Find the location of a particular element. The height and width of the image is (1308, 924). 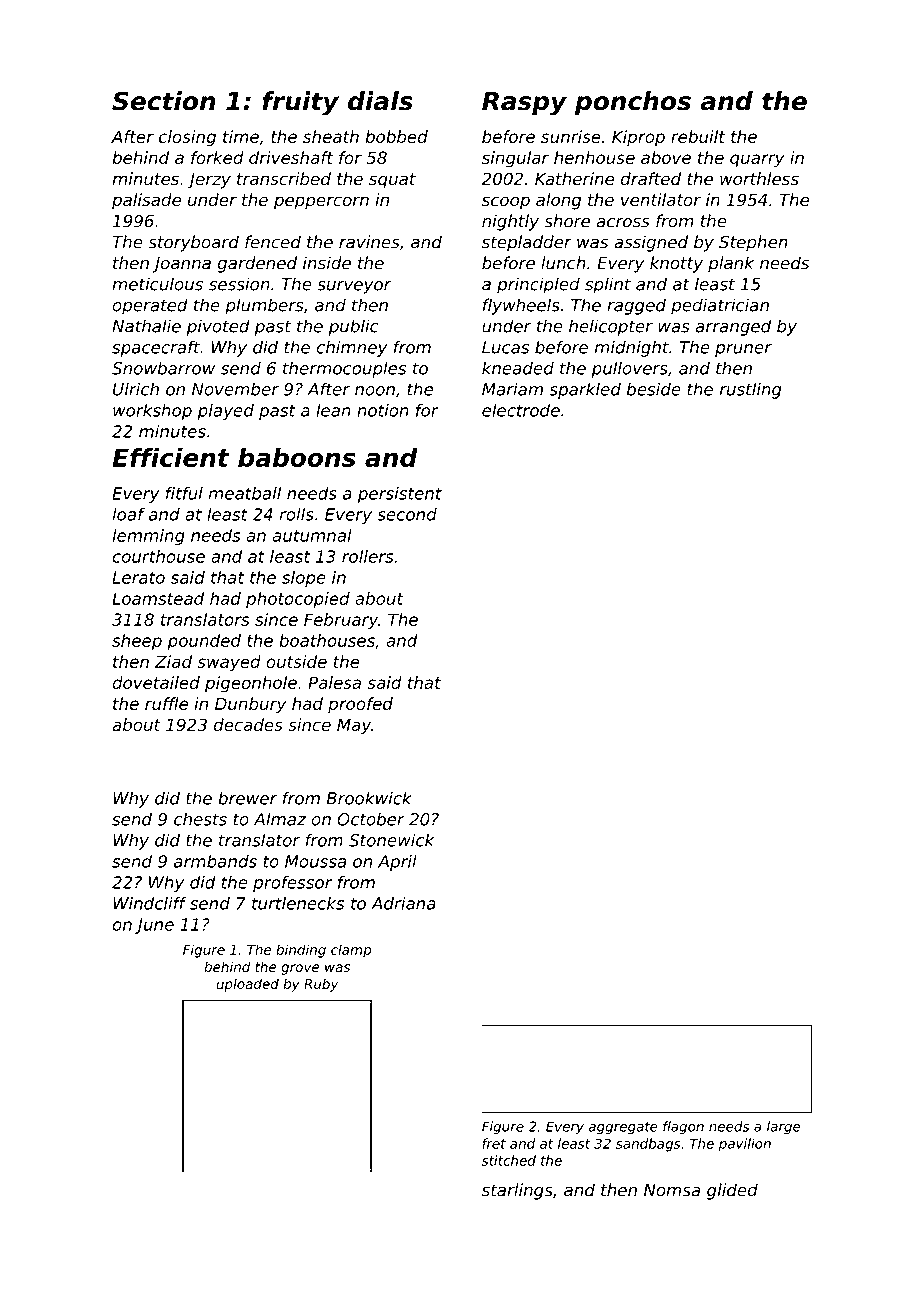

rustling is located at coordinates (751, 390).
